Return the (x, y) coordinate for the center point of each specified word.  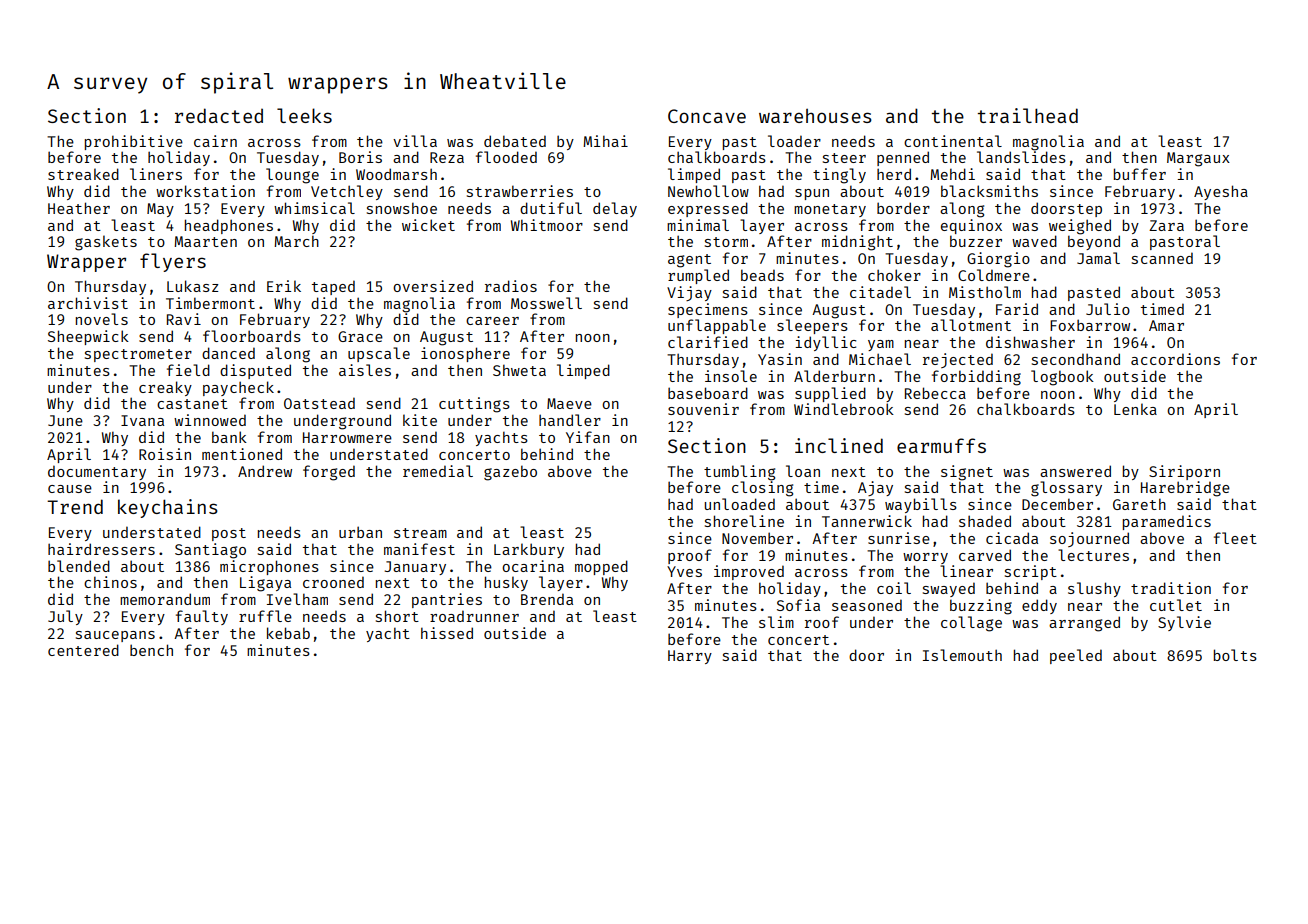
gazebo (510, 473)
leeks (304, 115)
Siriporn (1184, 472)
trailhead (1028, 115)
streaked (83, 174)
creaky (165, 388)
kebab (288, 633)
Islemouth (962, 655)
